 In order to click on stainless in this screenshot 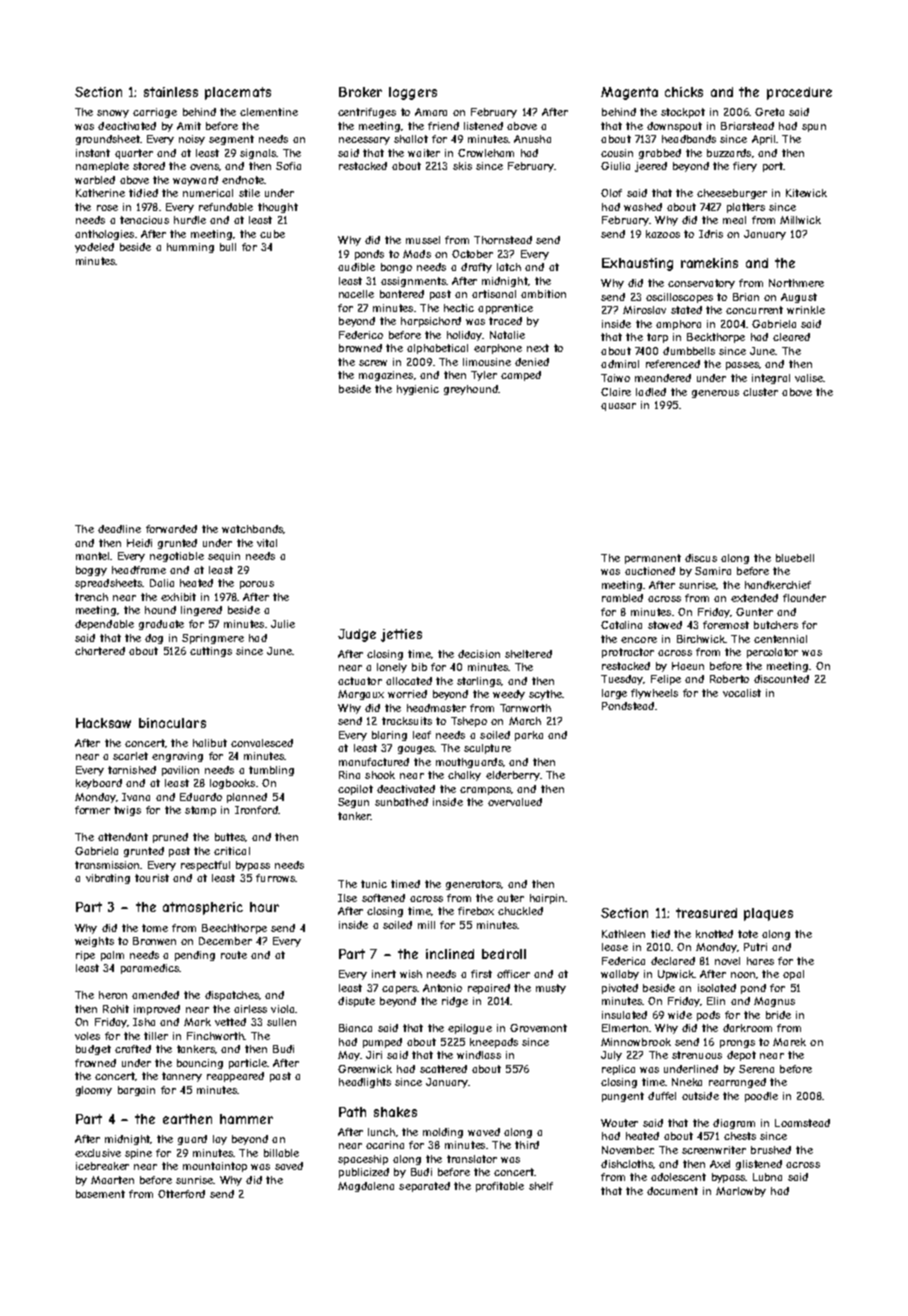, I will do `click(171, 92)`.
